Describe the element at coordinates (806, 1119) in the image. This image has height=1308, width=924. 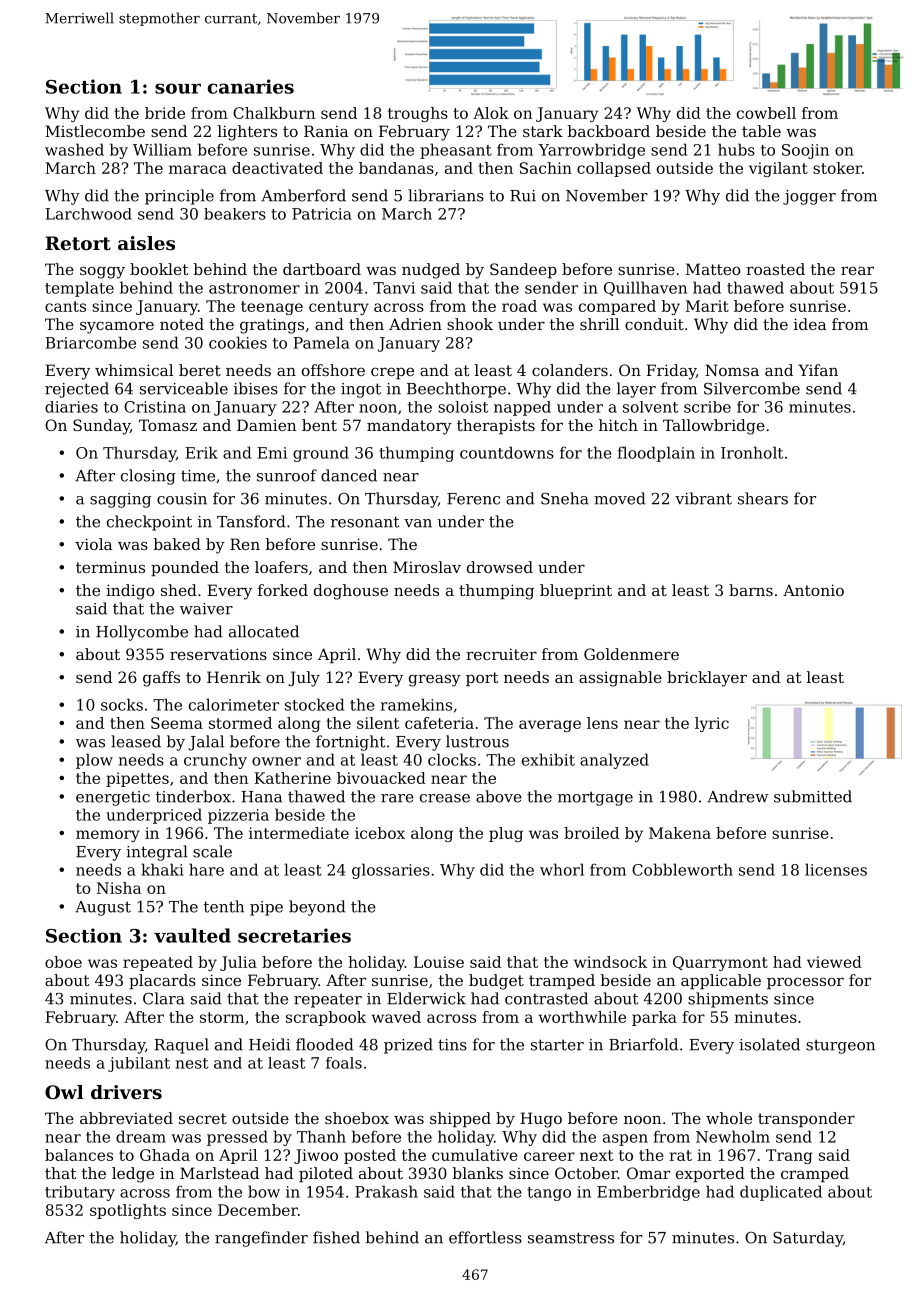
I see `transponder` at that location.
